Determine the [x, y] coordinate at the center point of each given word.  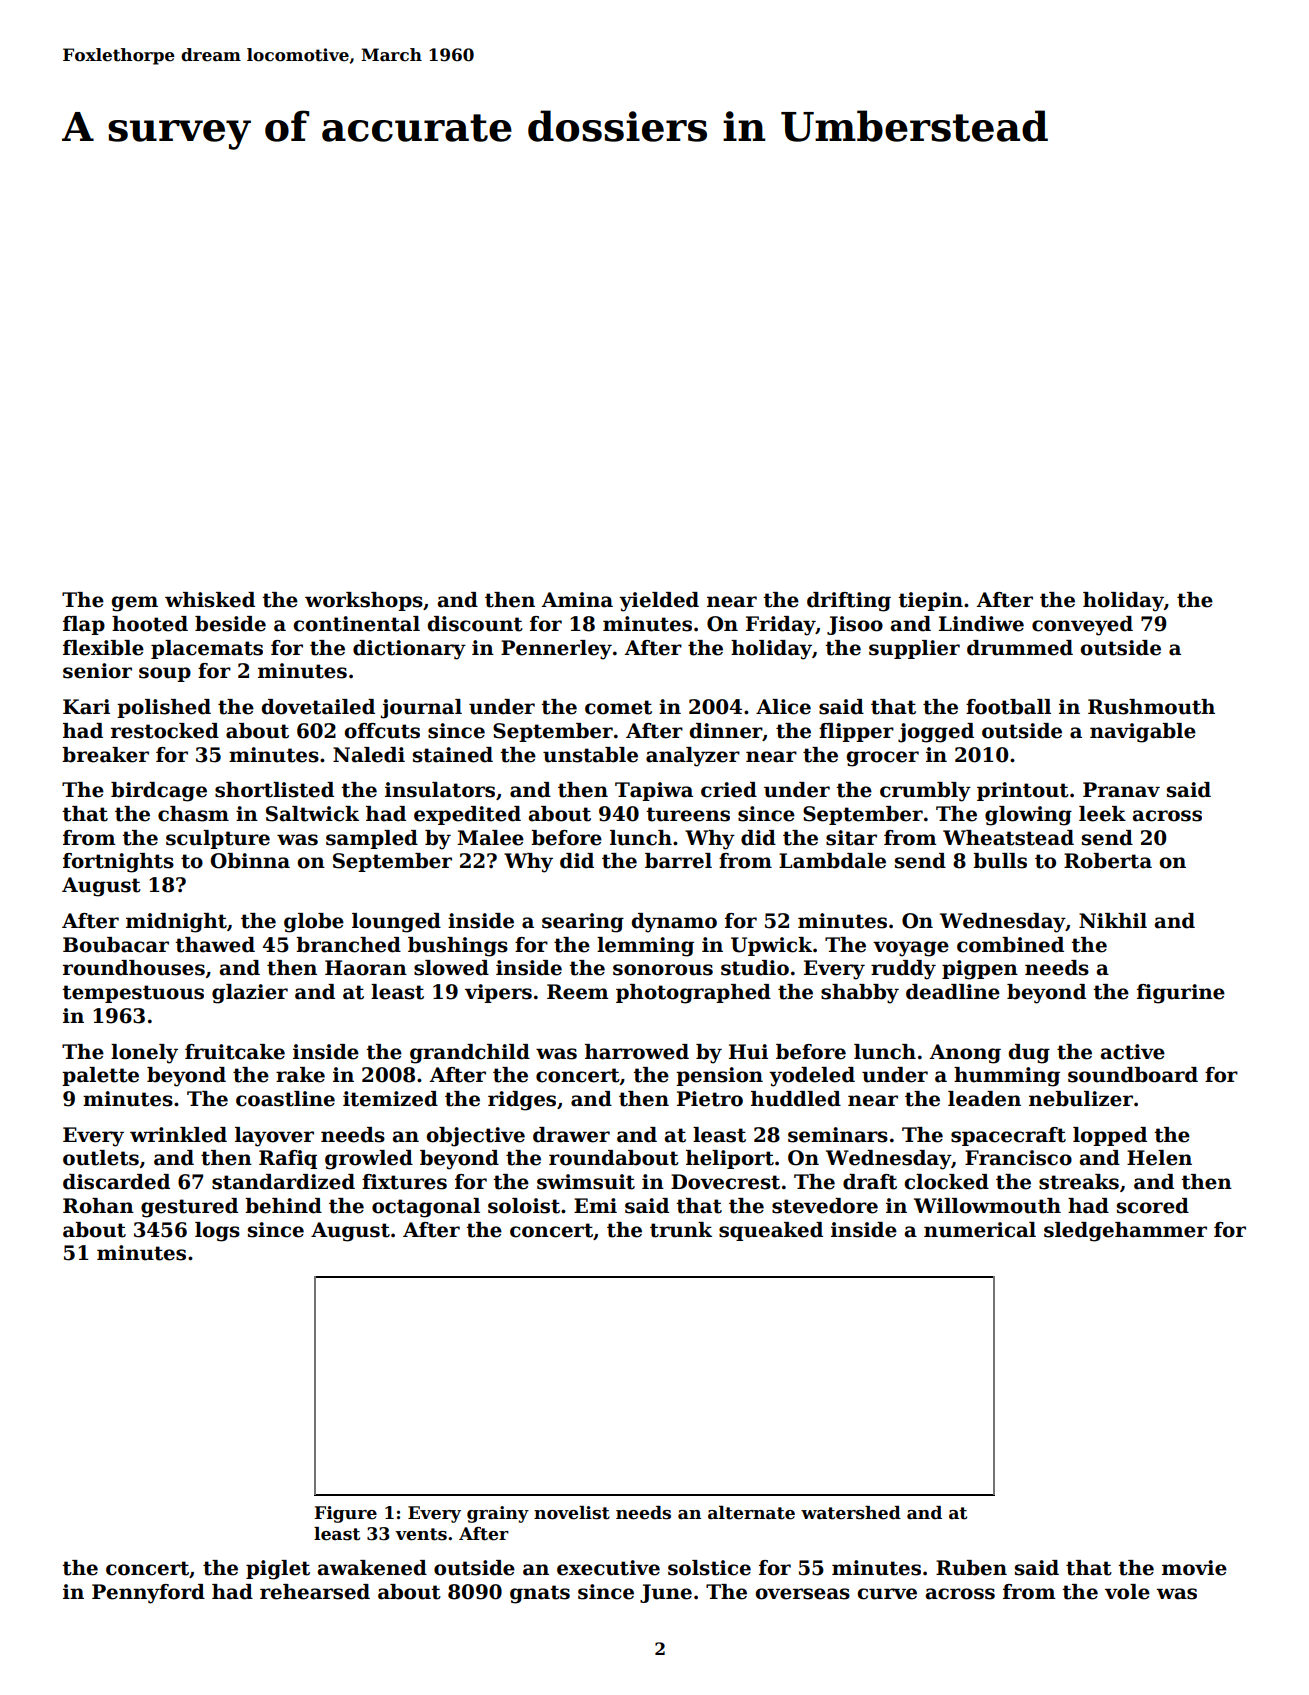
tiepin [930, 601]
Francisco [1018, 1158]
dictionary [409, 650]
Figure [345, 1514]
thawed [215, 945]
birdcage [159, 792]
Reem [577, 992]
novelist [572, 1513]
